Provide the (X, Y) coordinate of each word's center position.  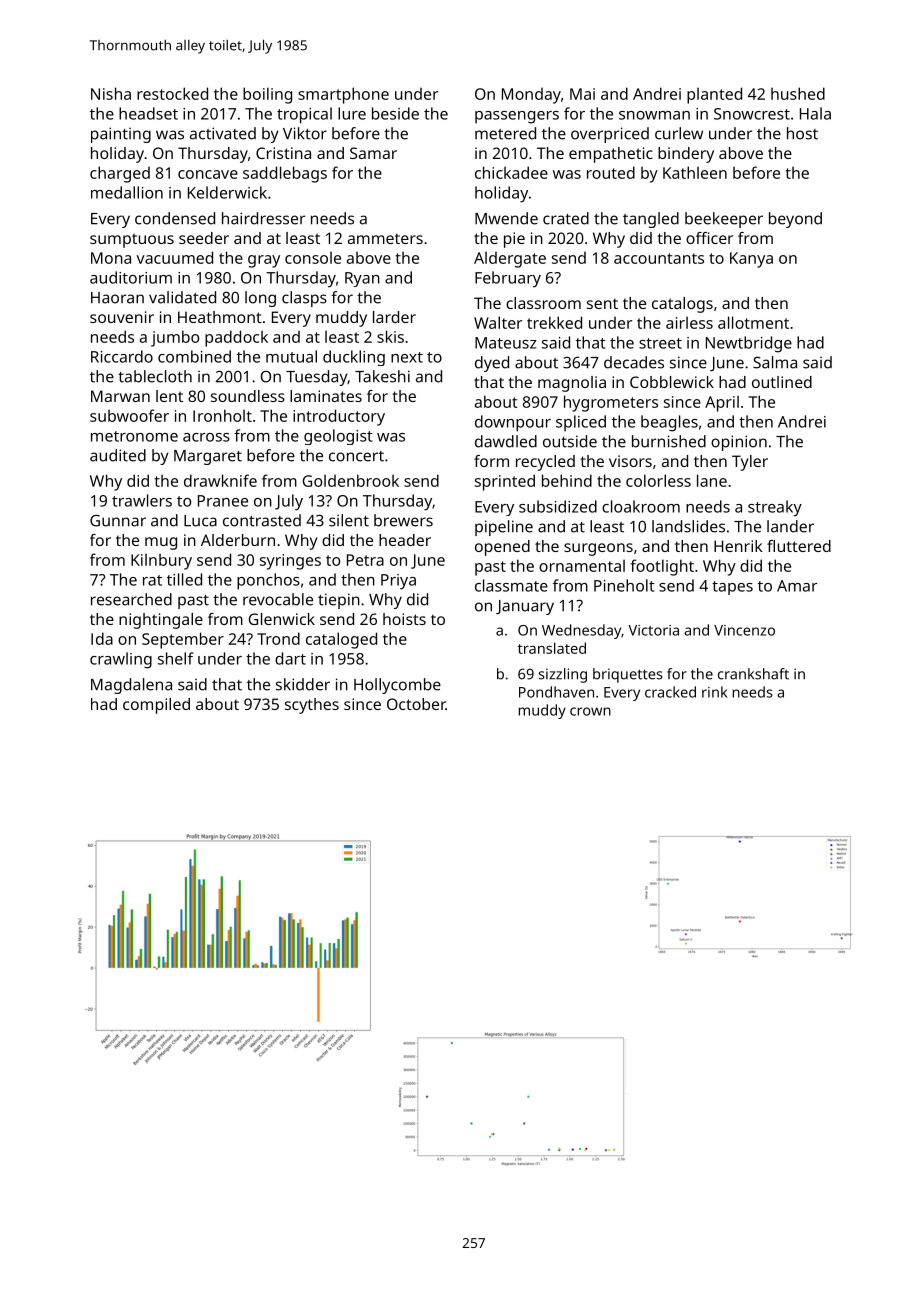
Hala (815, 113)
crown (590, 711)
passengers (517, 117)
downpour (513, 423)
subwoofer (129, 415)
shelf (176, 658)
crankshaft (753, 674)
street (660, 343)
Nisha (111, 93)
